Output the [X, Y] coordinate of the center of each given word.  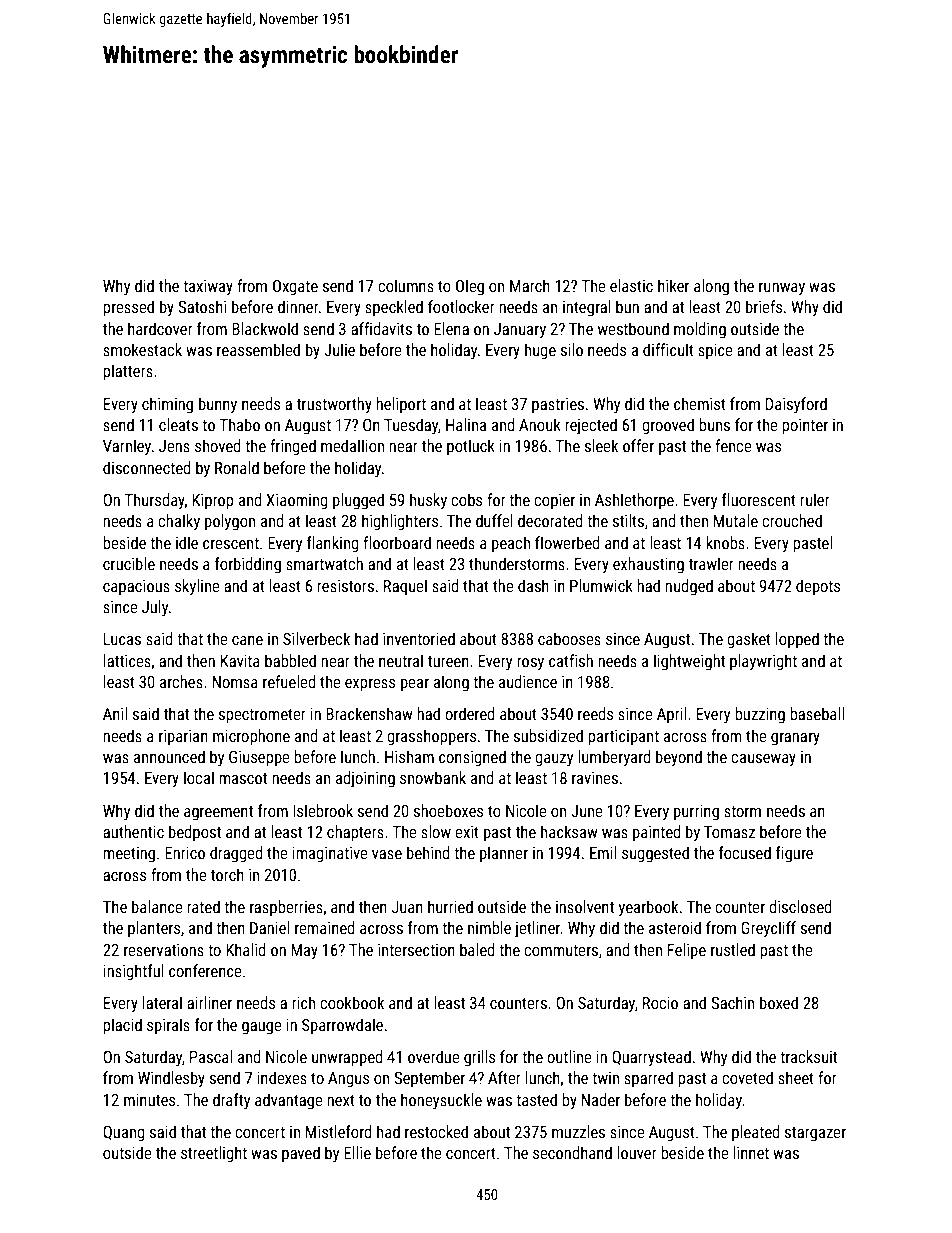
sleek [601, 445]
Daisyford [796, 405]
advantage [289, 1101]
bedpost [195, 833]
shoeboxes [448, 810]
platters [128, 372]
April [672, 715]
